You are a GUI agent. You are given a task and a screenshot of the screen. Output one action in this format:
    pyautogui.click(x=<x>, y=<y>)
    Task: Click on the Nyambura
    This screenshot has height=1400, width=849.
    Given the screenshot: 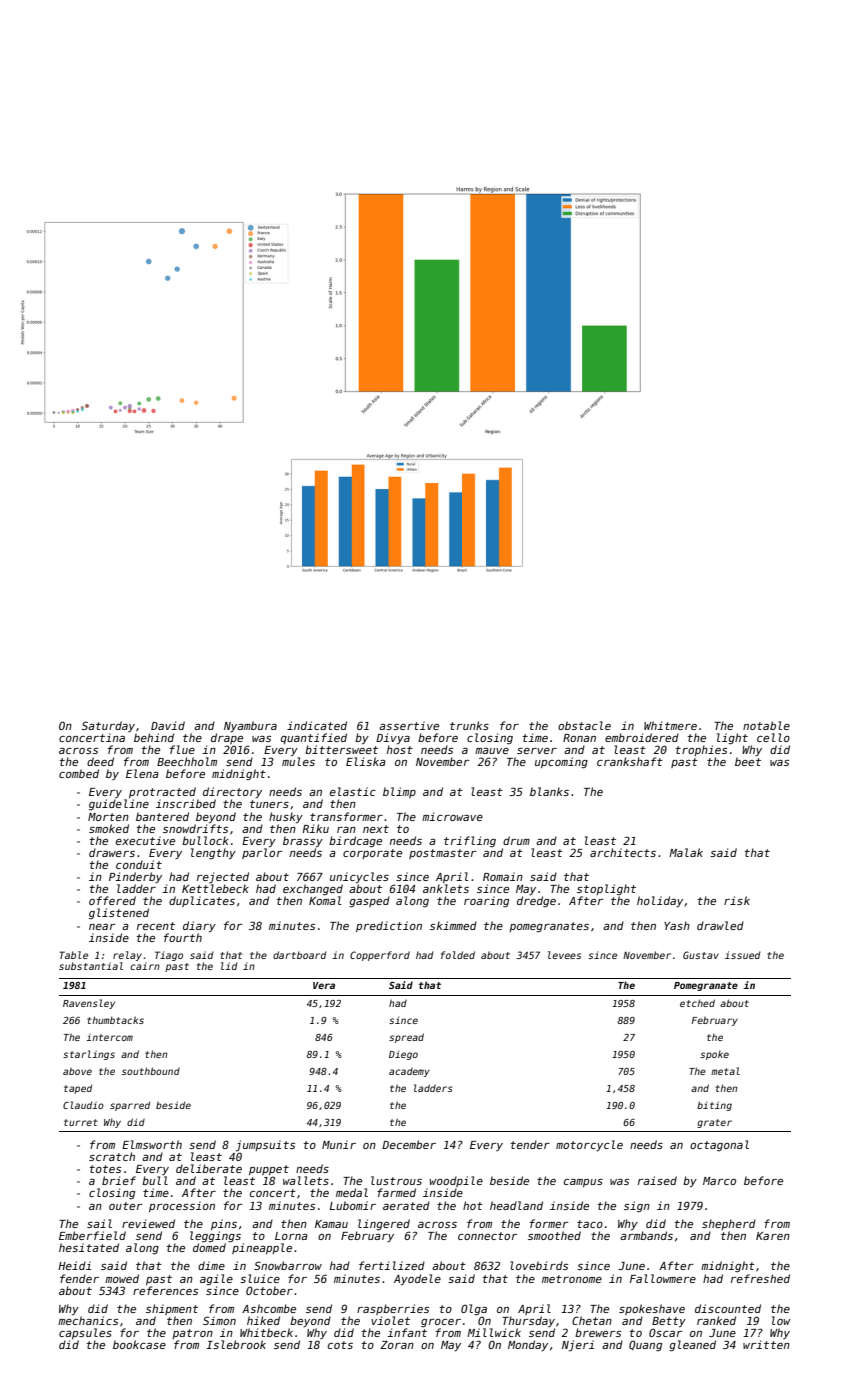 What is the action you would take?
    pyautogui.click(x=250, y=726)
